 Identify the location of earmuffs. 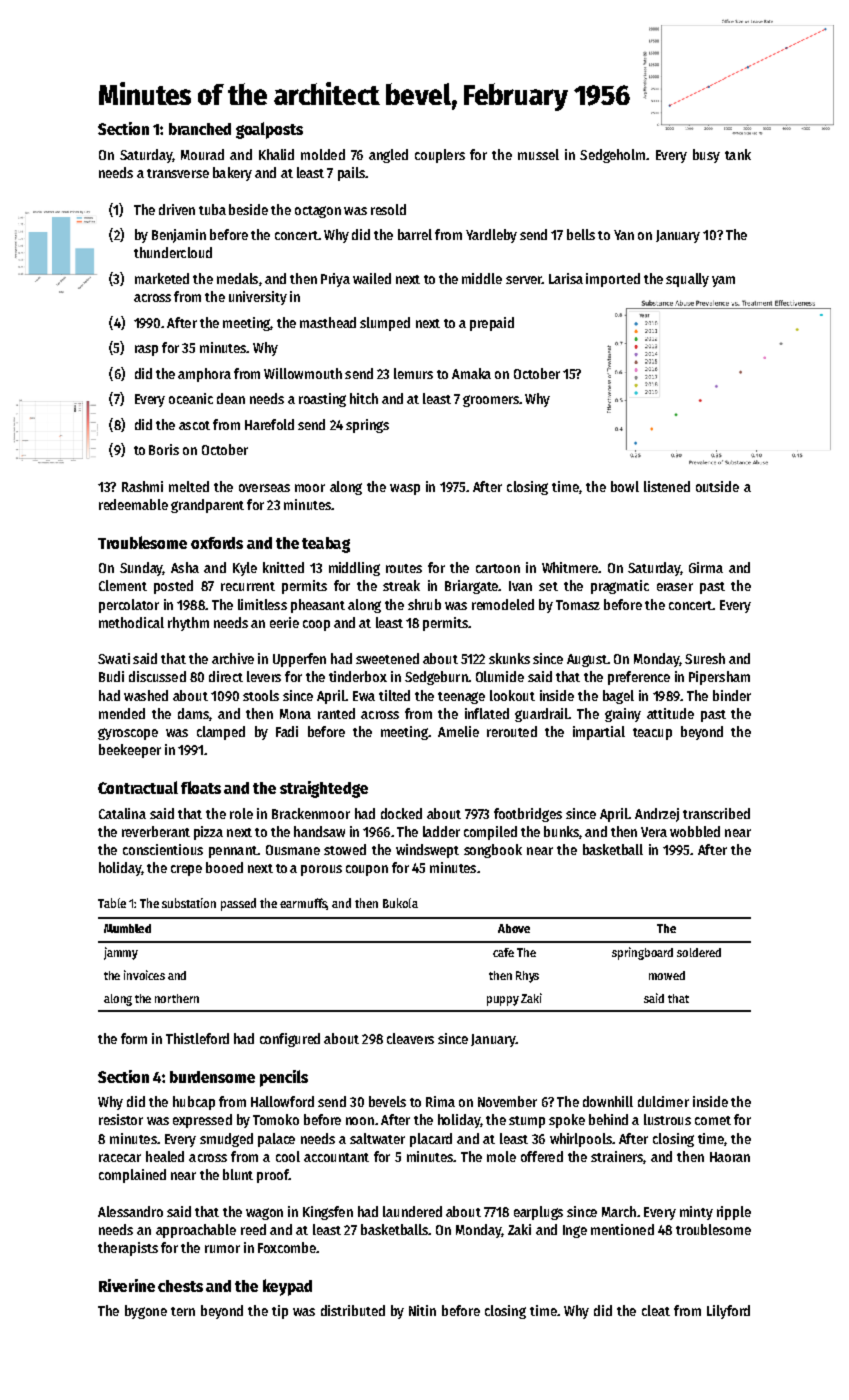
(303, 904).
